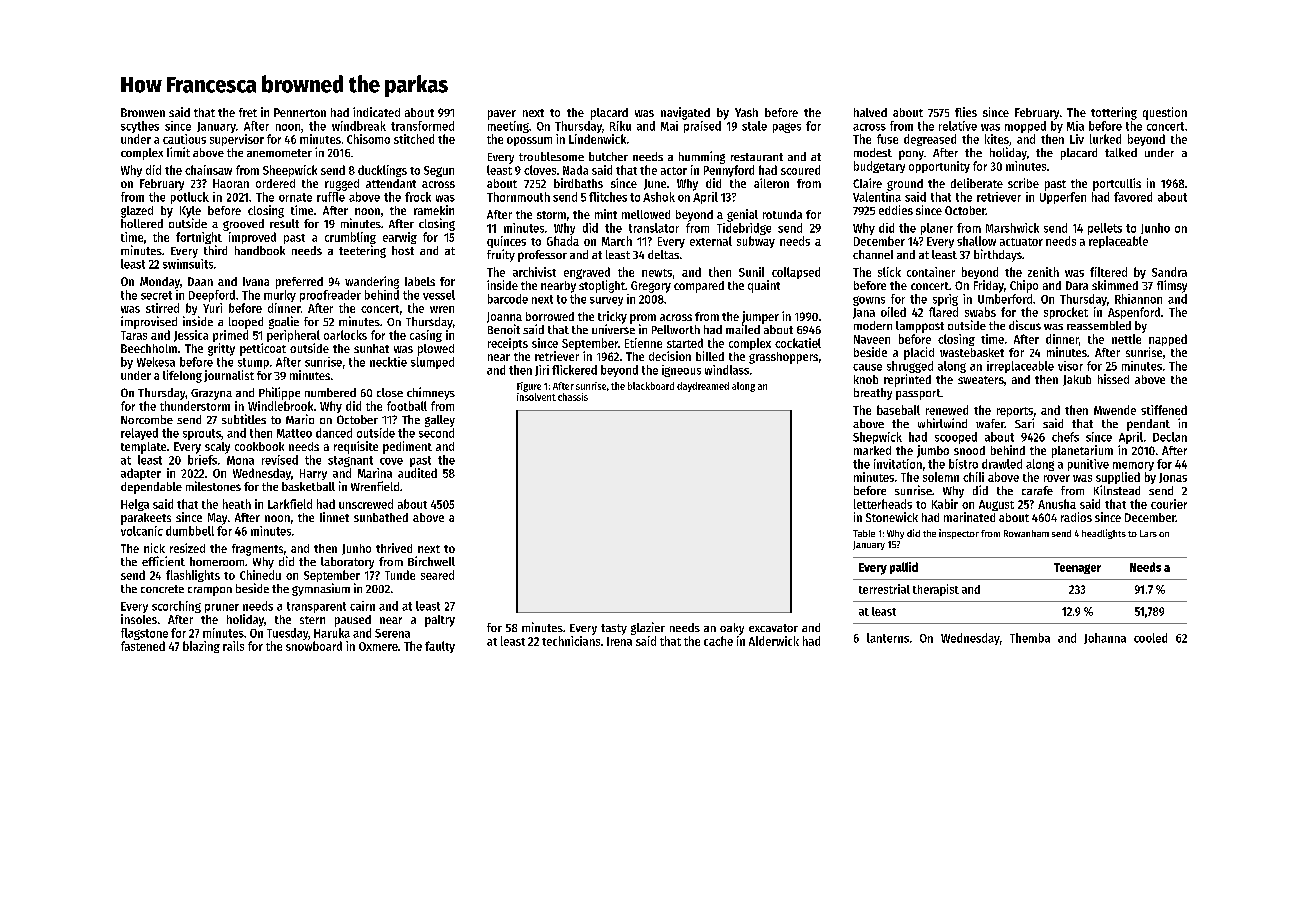 Image resolution: width=1308 pixels, height=924 pixels. What do you see at coordinates (502, 115) in the page?
I see `paver` at bounding box center [502, 115].
